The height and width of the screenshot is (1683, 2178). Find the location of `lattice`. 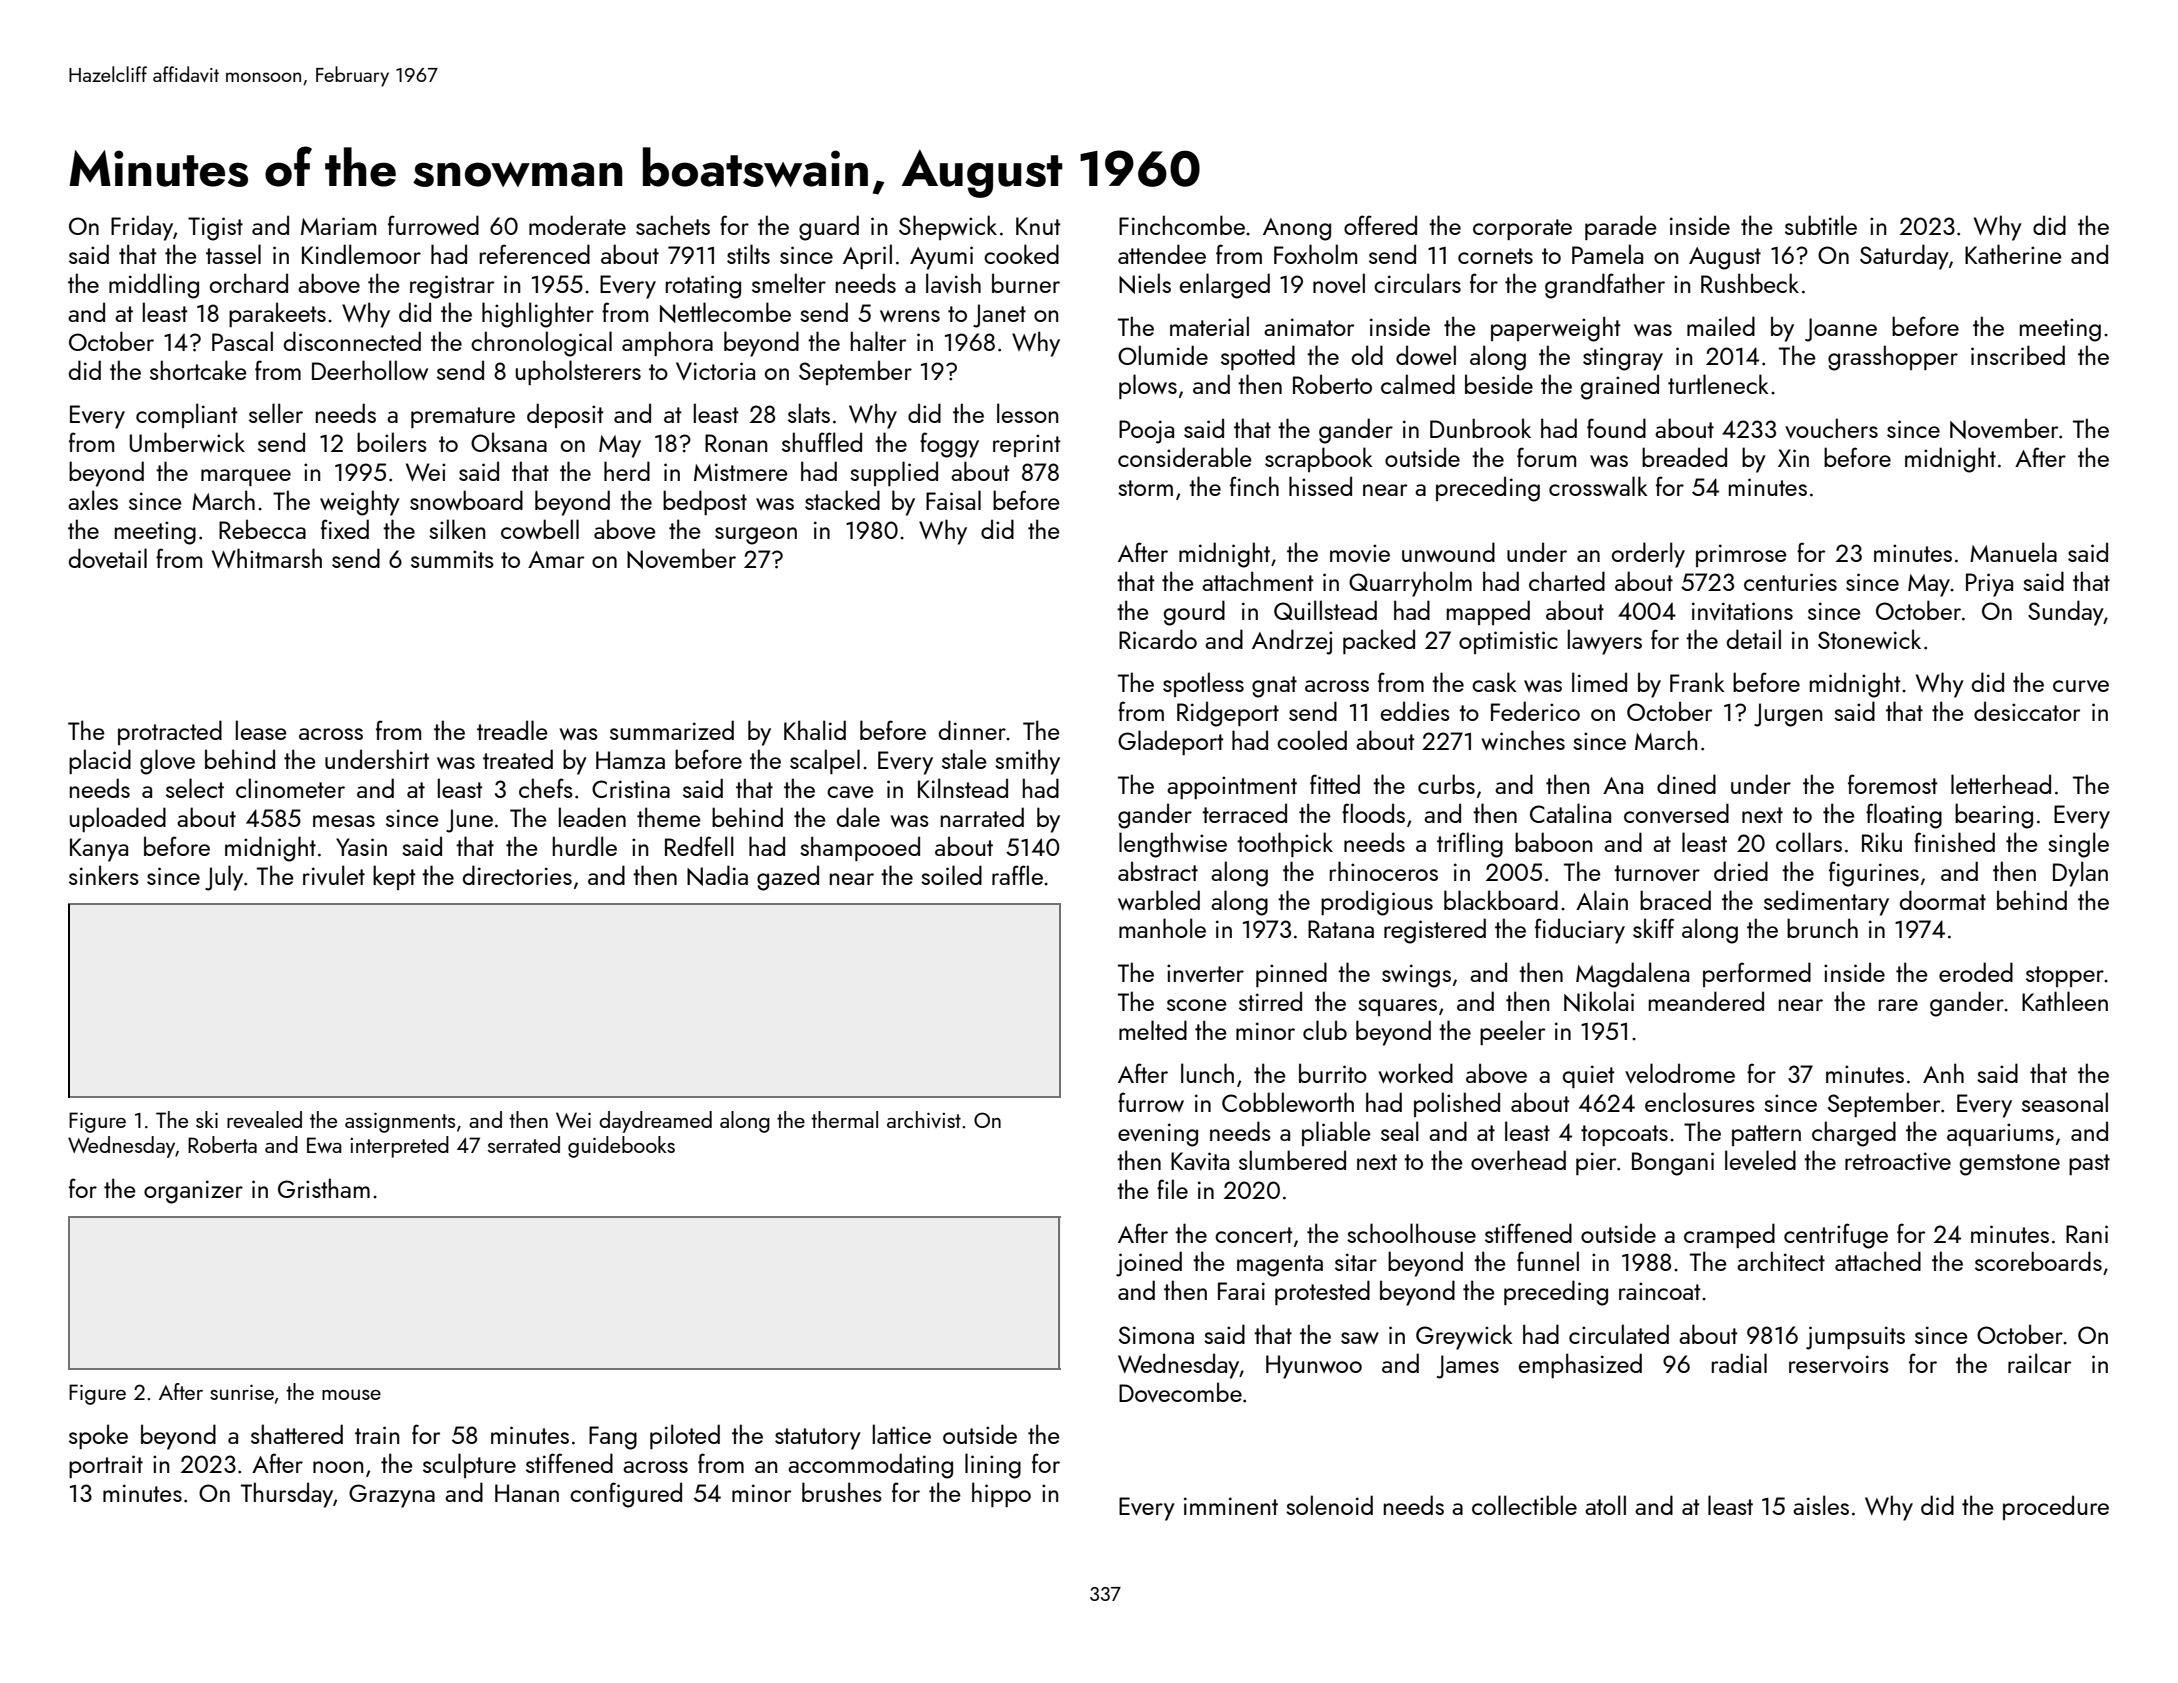

lattice is located at coordinates (902, 1434).
